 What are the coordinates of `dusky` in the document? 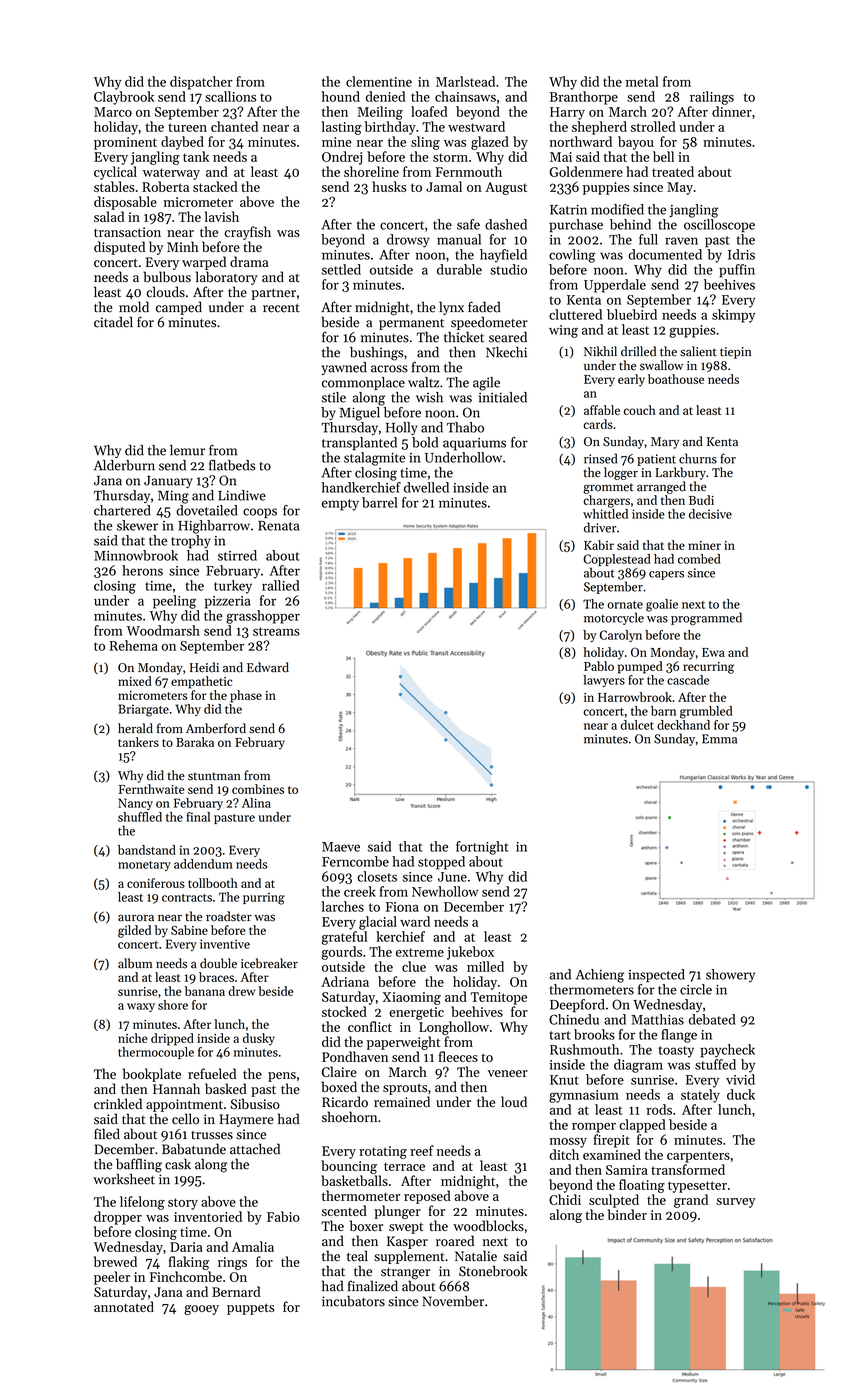 It's located at (259, 1039).
